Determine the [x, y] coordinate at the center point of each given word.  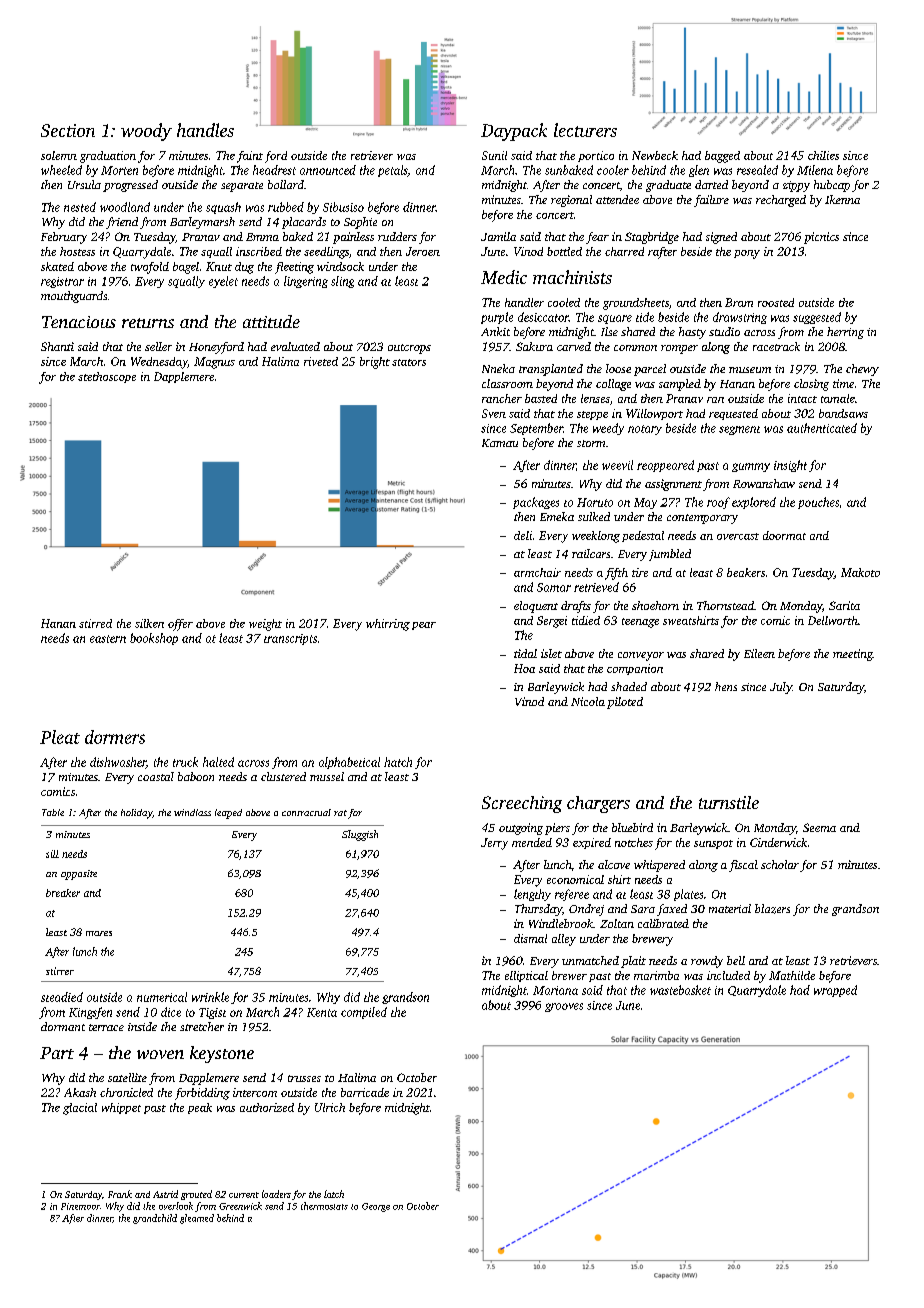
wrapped [835, 991]
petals [393, 171]
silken [149, 623]
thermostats [324, 1206]
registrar [62, 282]
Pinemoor [80, 1206]
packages [536, 503]
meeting [853, 655]
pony [747, 254]
